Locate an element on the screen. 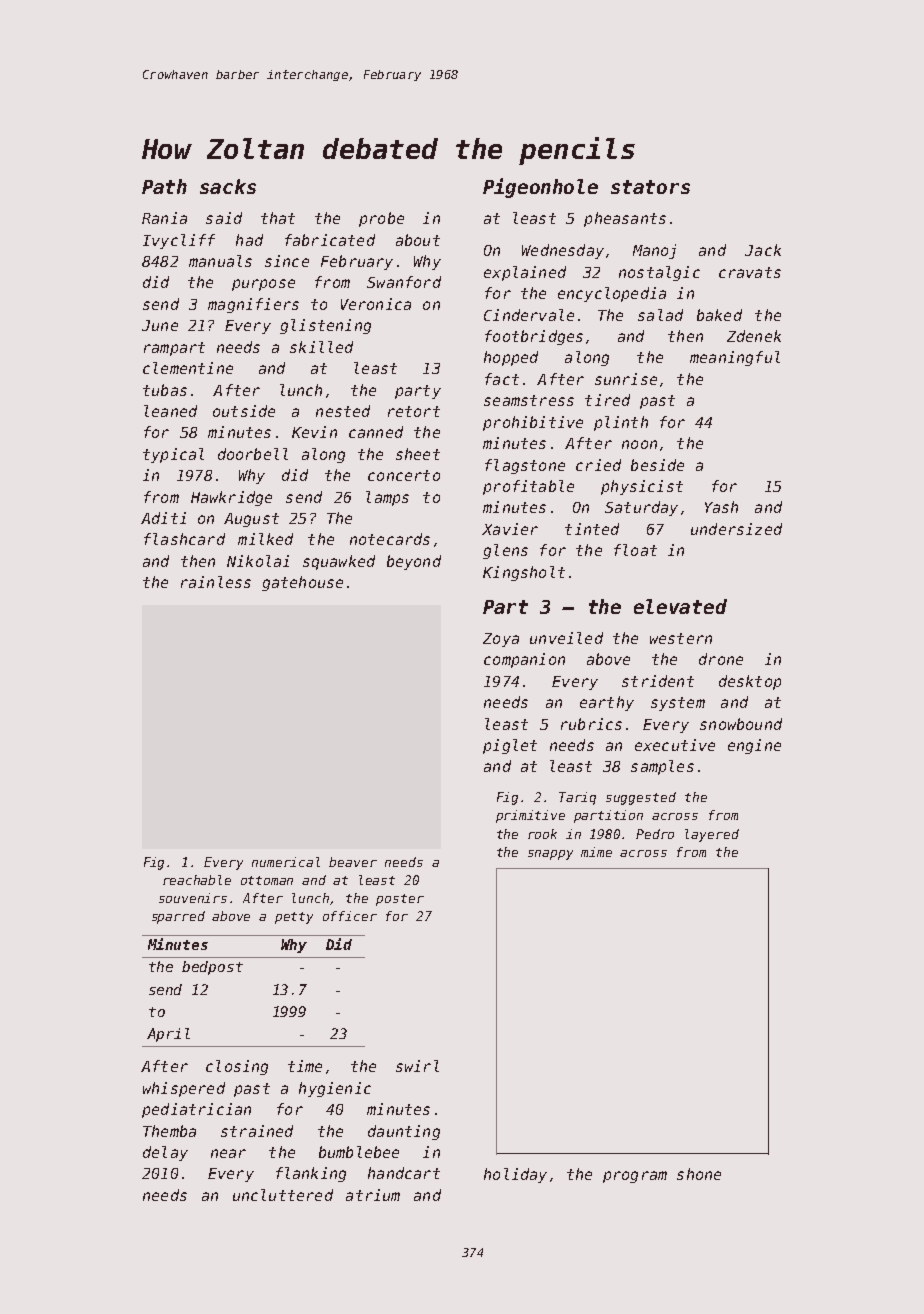 Image resolution: width=924 pixels, height=1314 pixels. holiday is located at coordinates (515, 1175).
